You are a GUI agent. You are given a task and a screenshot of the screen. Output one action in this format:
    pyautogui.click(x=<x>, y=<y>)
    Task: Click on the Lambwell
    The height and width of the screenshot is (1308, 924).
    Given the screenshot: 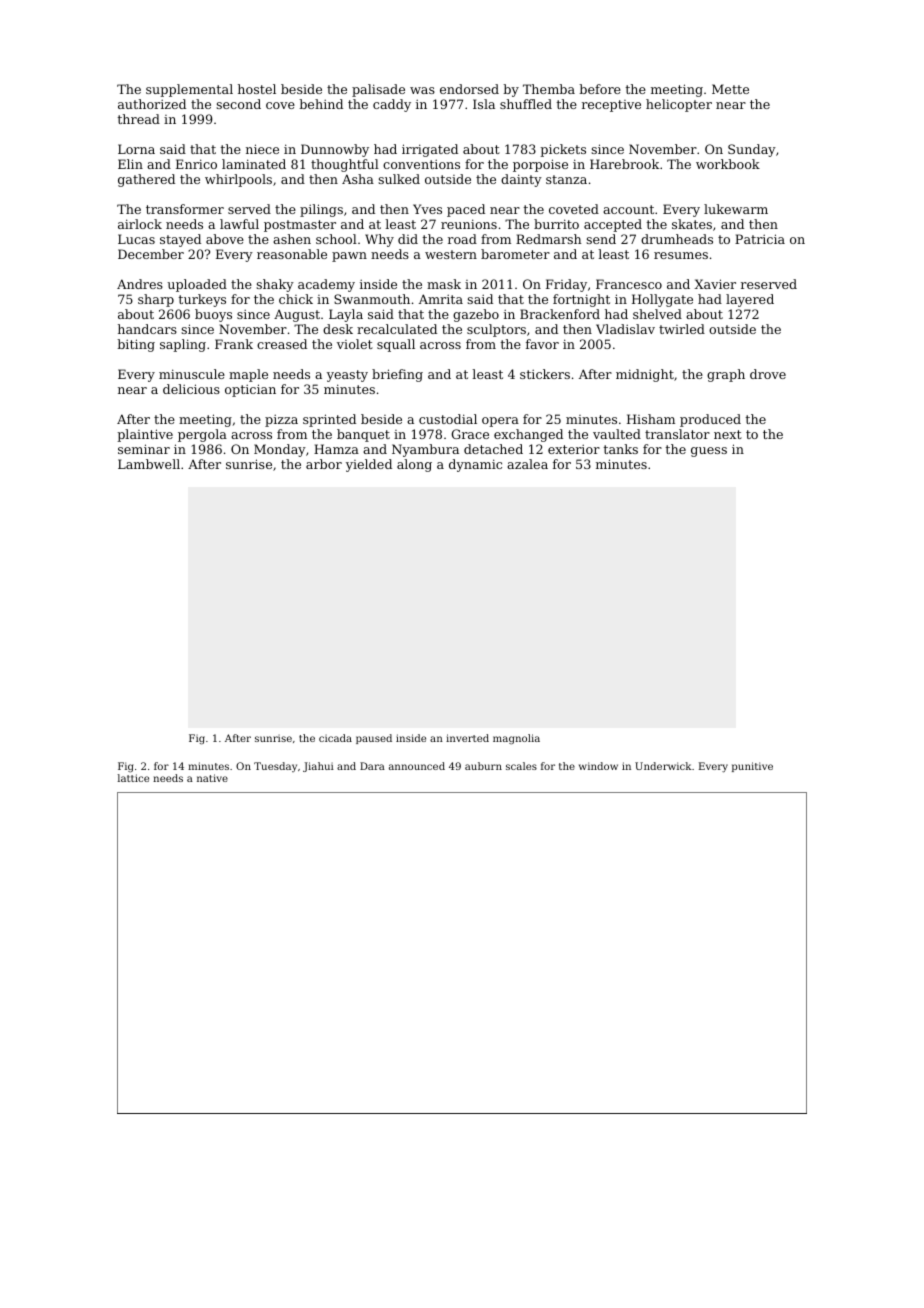 What is the action you would take?
    pyautogui.click(x=149, y=464)
